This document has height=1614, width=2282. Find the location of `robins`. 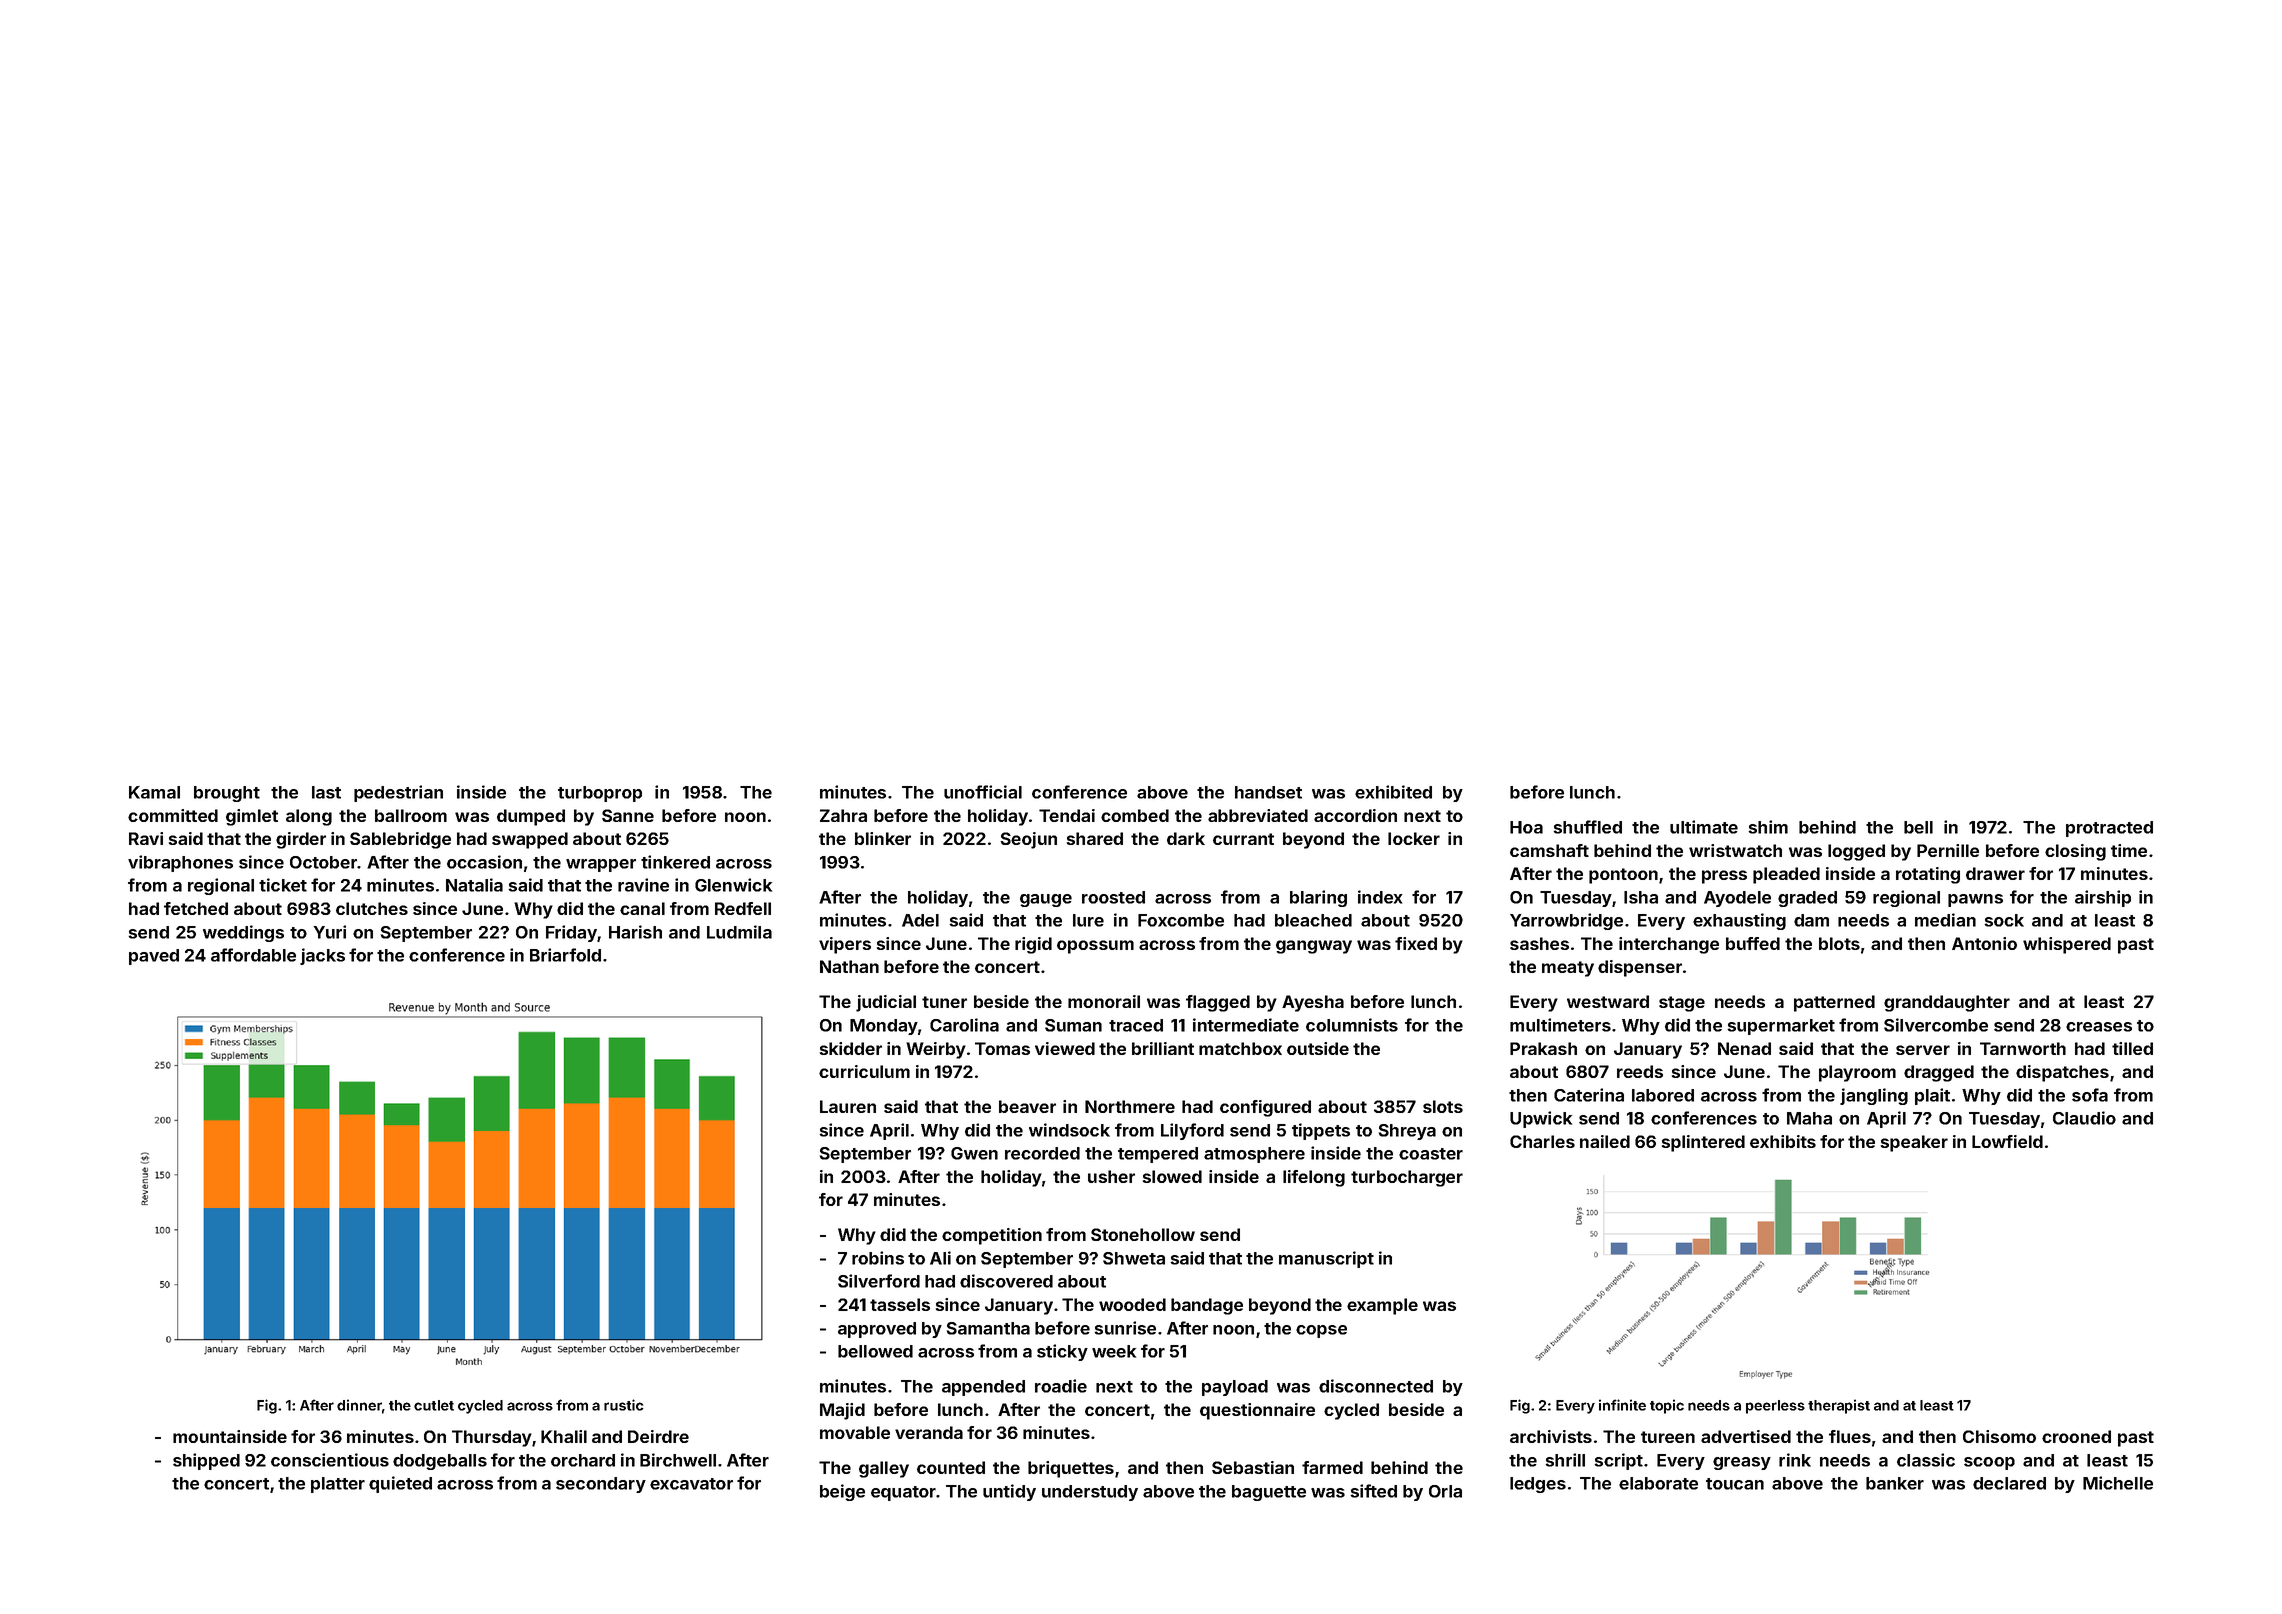

robins is located at coordinates (878, 1258).
